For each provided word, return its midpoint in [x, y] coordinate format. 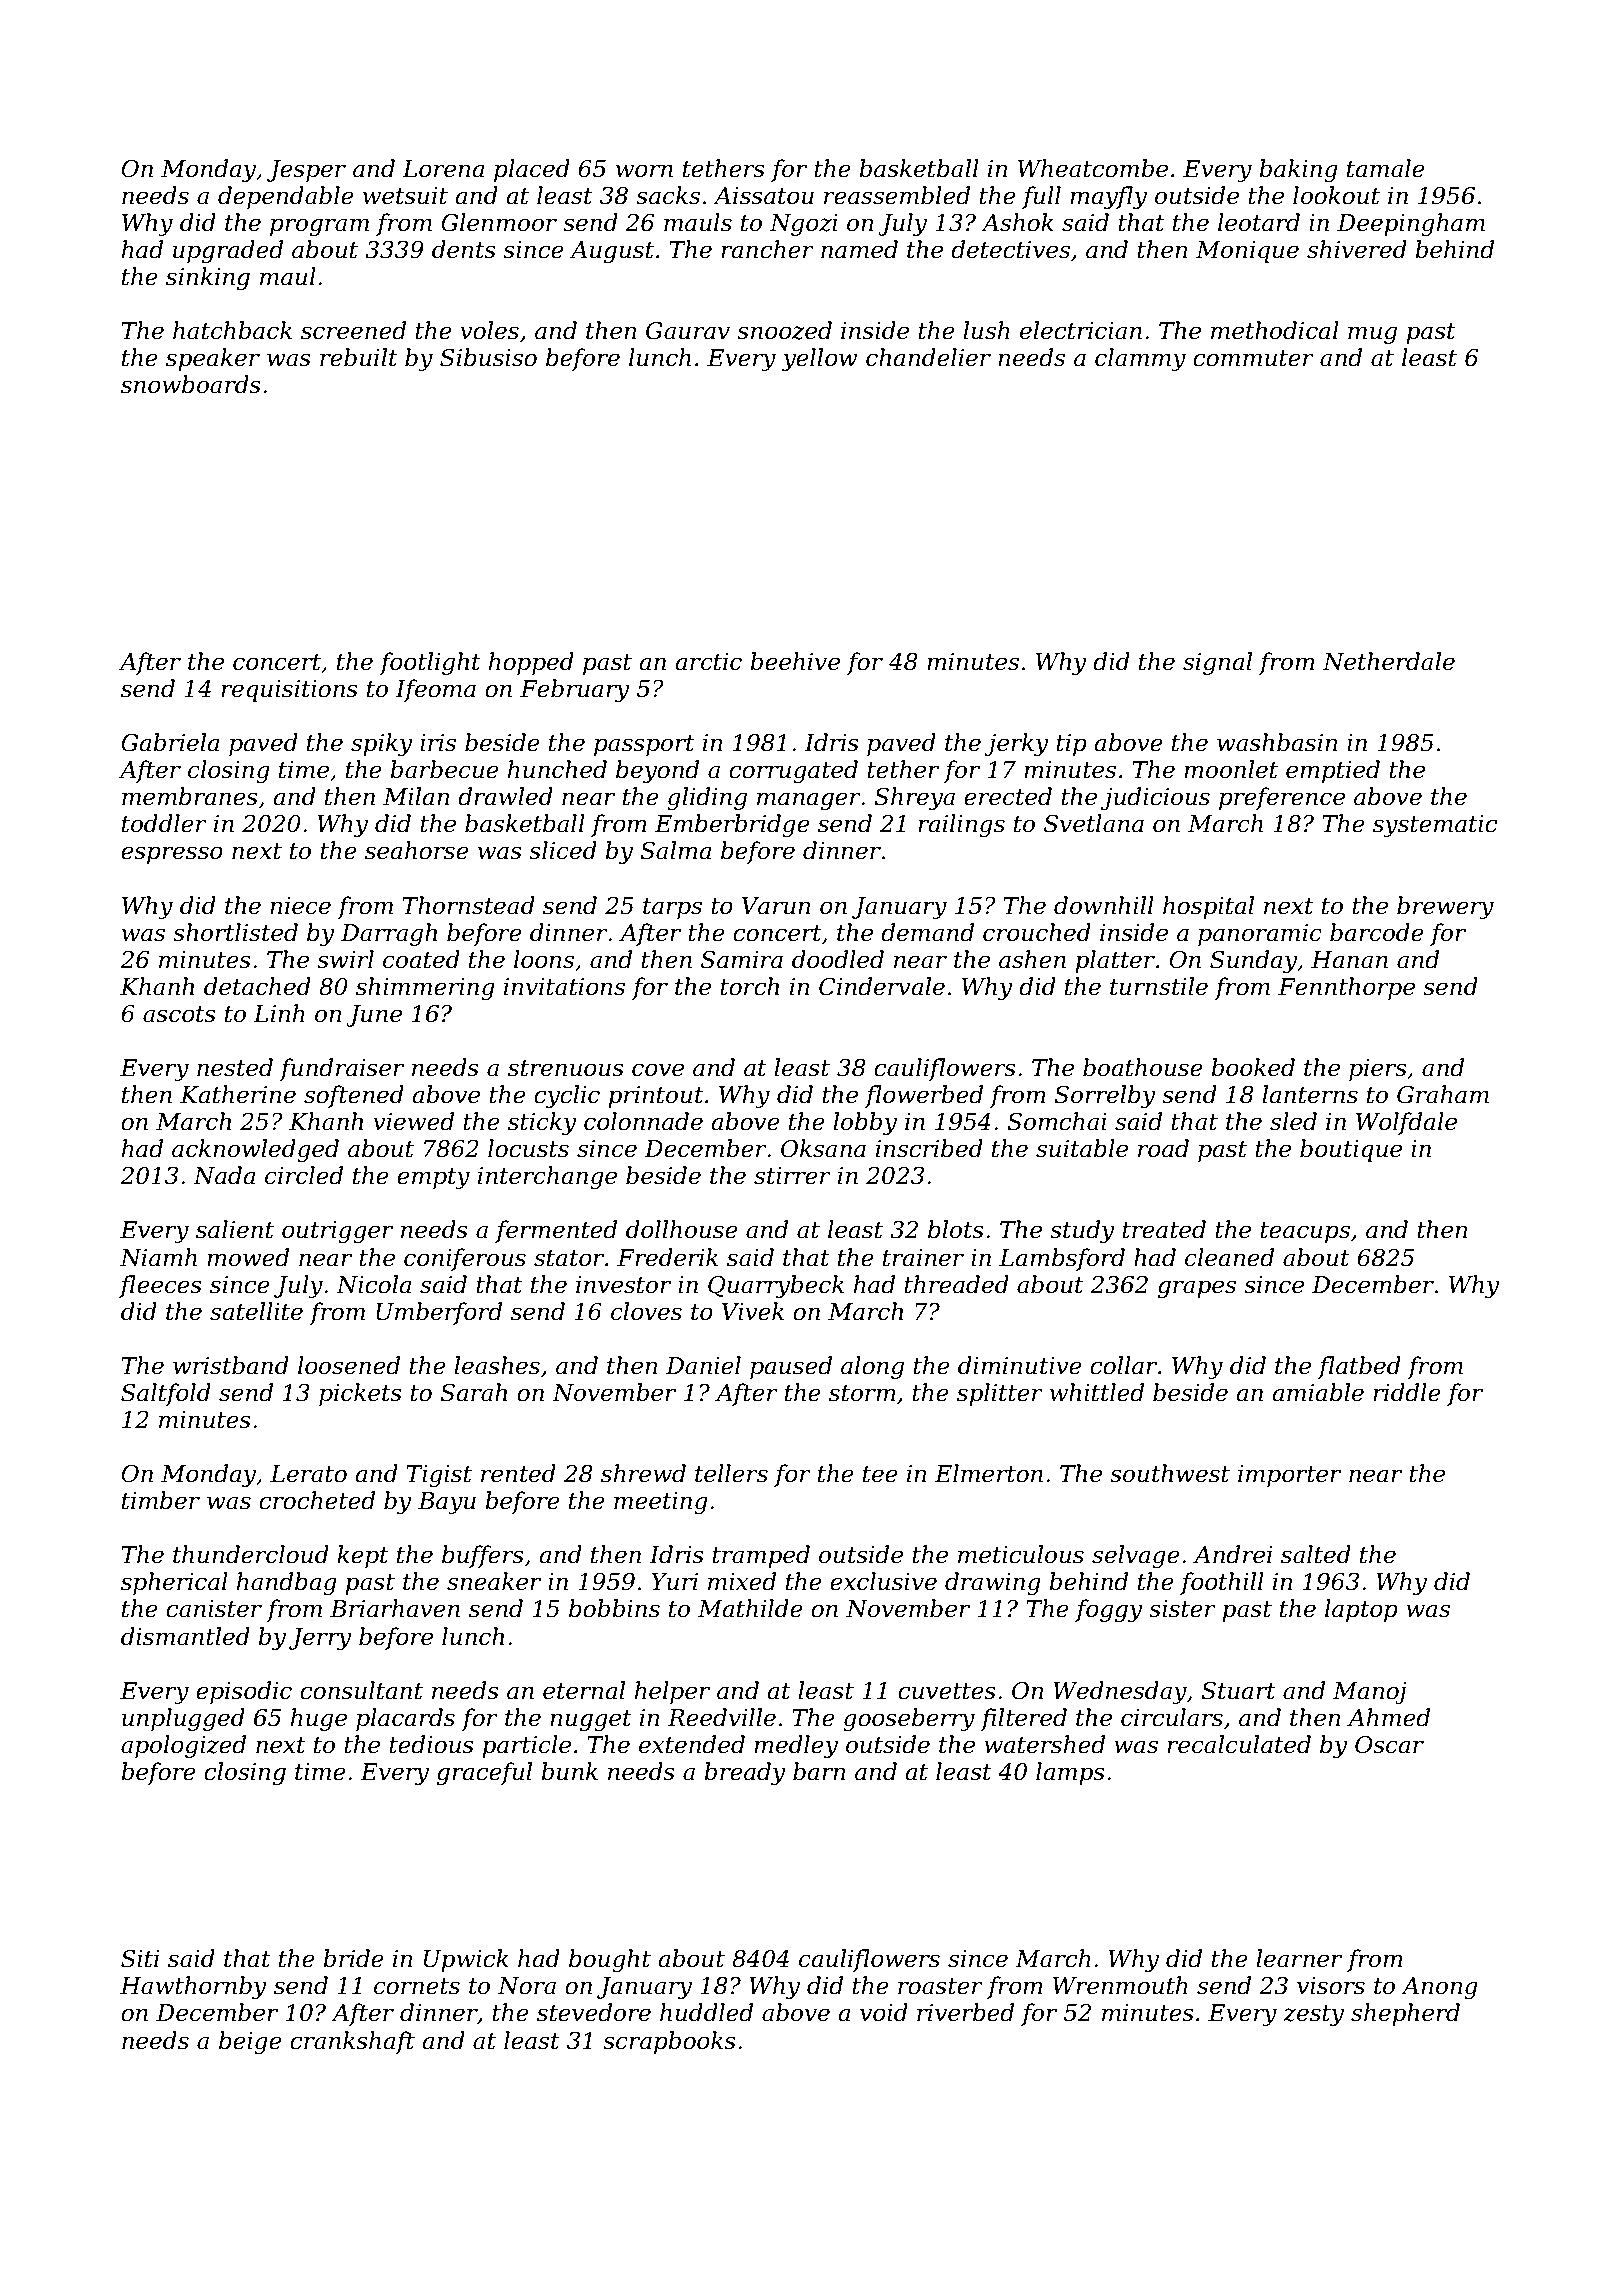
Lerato [308, 1474]
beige [250, 2042]
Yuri [674, 1582]
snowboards [191, 384]
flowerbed [924, 1096]
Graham [1443, 1094]
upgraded [228, 251]
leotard [1259, 222]
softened [354, 1096]
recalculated [1239, 1744]
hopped [531, 663]
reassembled [897, 195]
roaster [940, 1986]
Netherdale [1389, 661]
